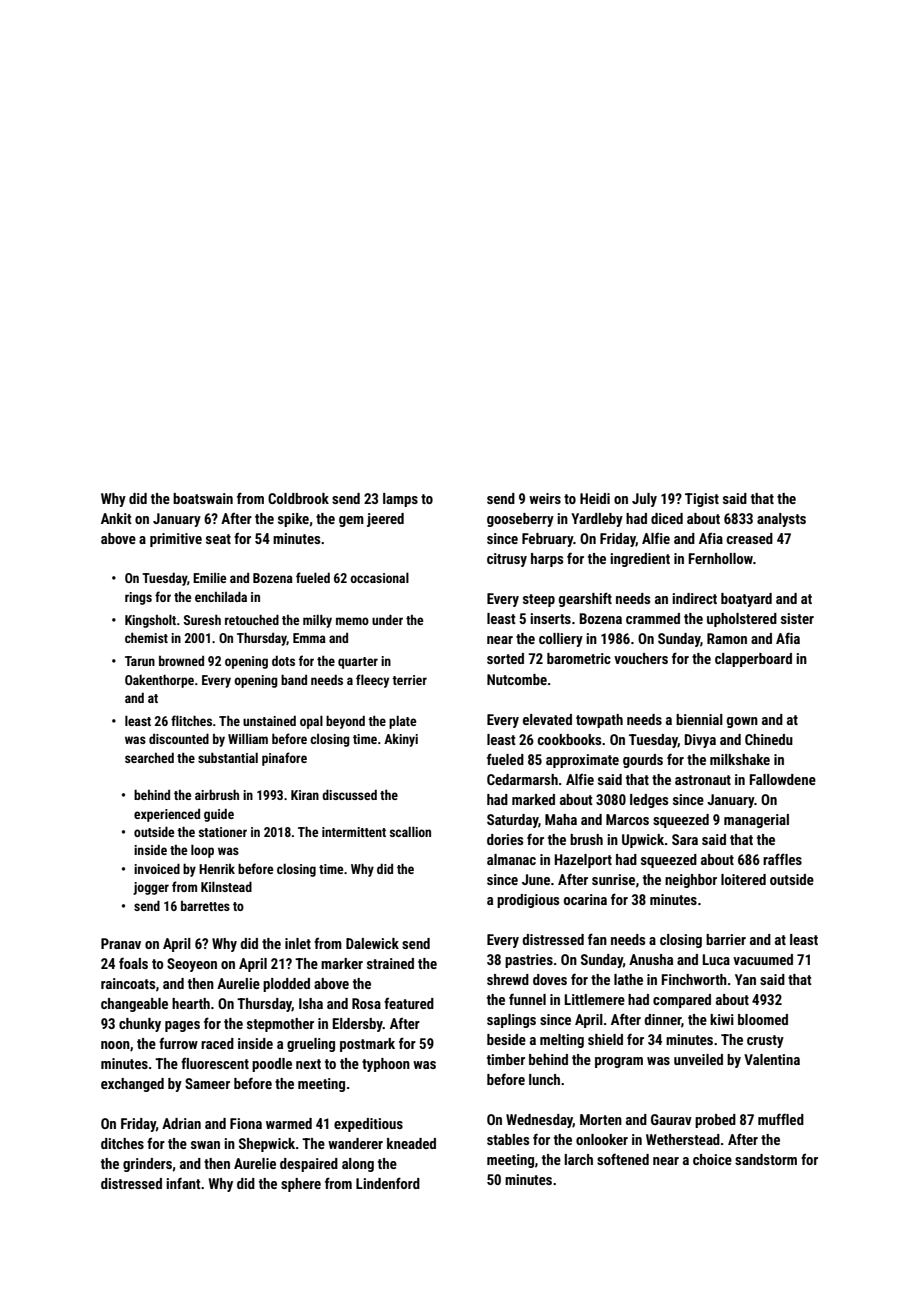 Image resolution: width=924 pixels, height=1314 pixels. Describe the element at coordinates (691, 881) in the document. I see `neighbor` at that location.
